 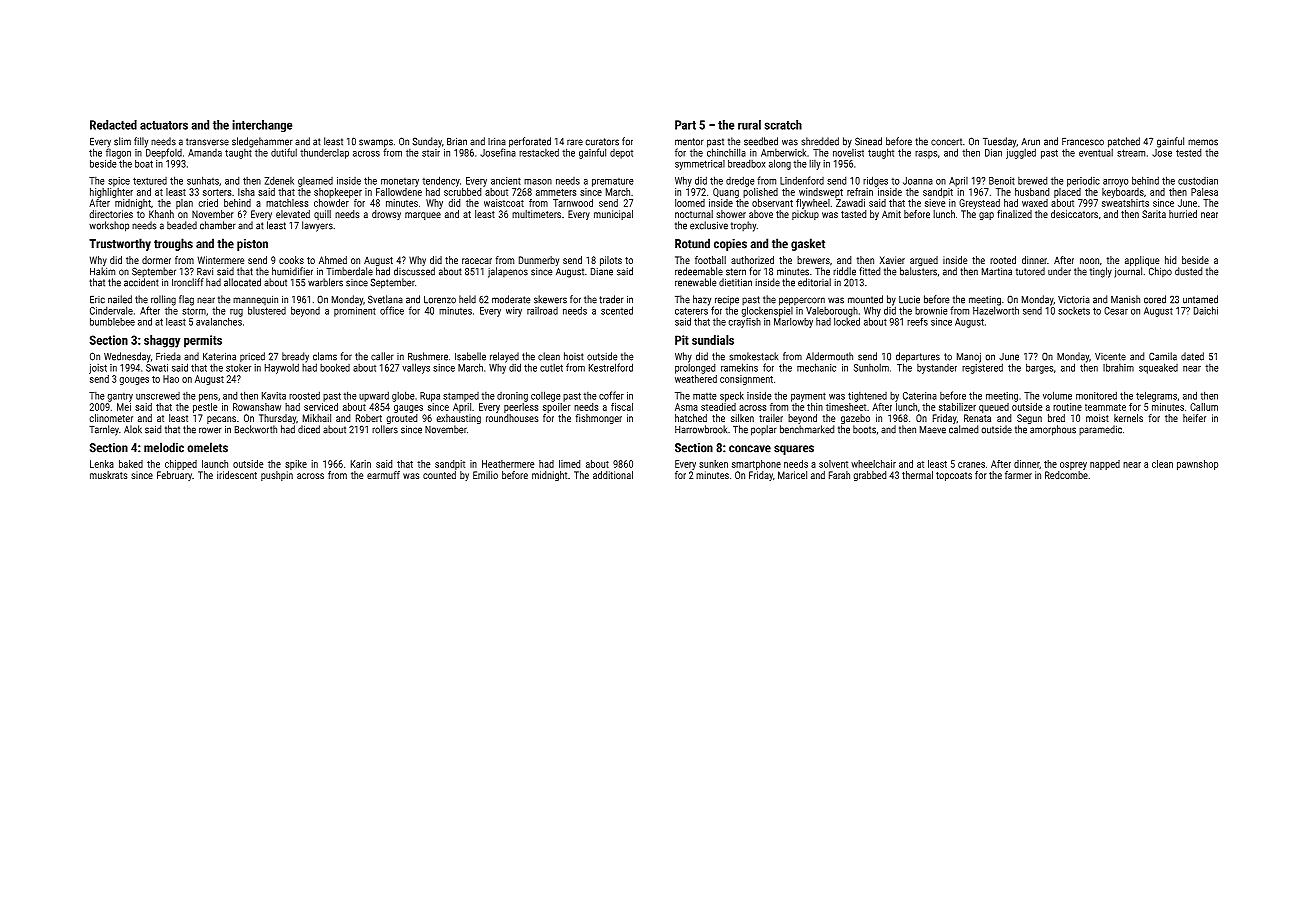 What do you see at coordinates (1192, 356) in the screenshot?
I see `dated` at bounding box center [1192, 356].
